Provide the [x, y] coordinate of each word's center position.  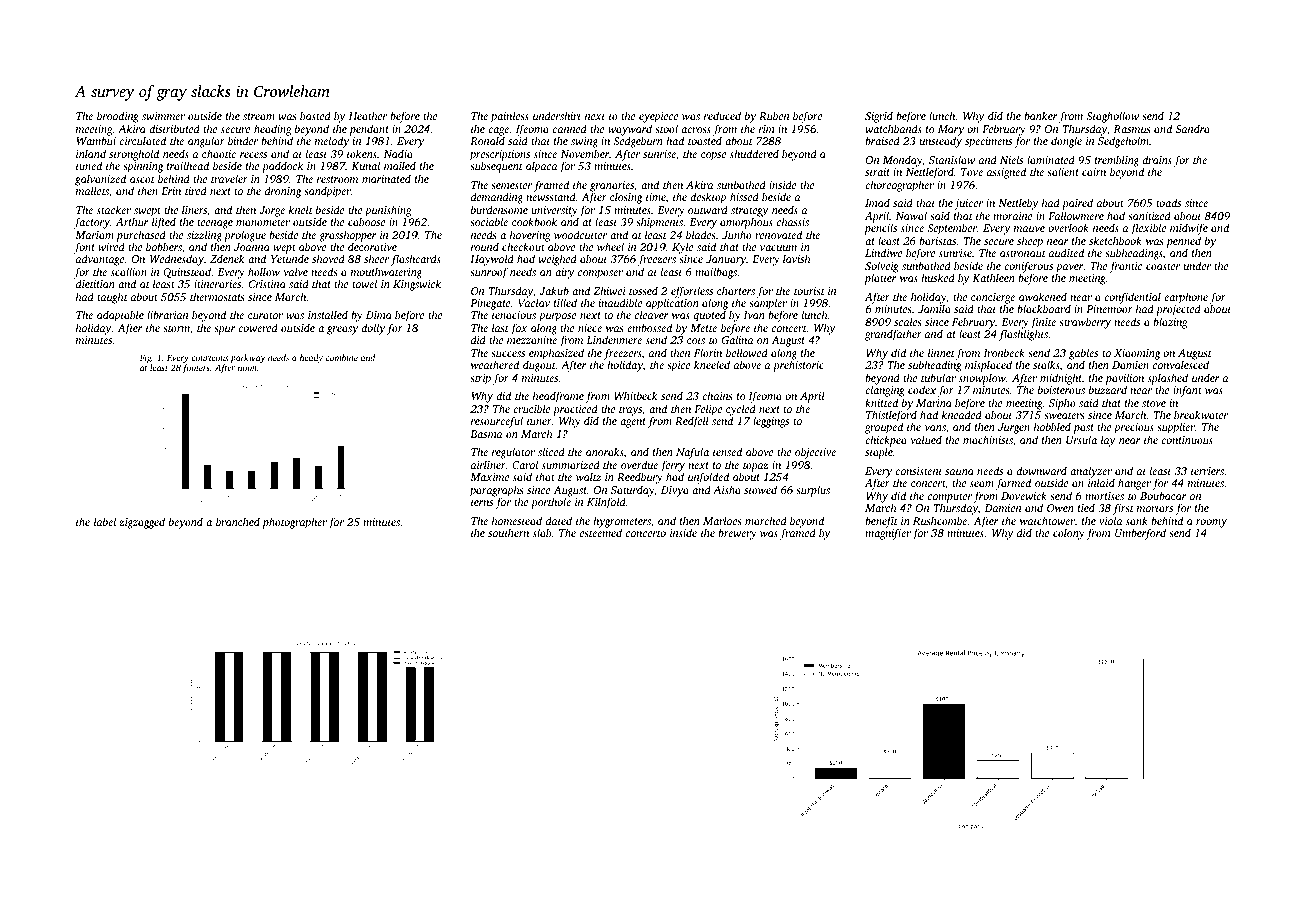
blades [700, 234]
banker [1040, 115]
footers [196, 368]
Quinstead [187, 272]
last [500, 327]
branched [238, 521]
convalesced [1181, 365]
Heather [368, 115]
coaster [1163, 266]
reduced [722, 115]
